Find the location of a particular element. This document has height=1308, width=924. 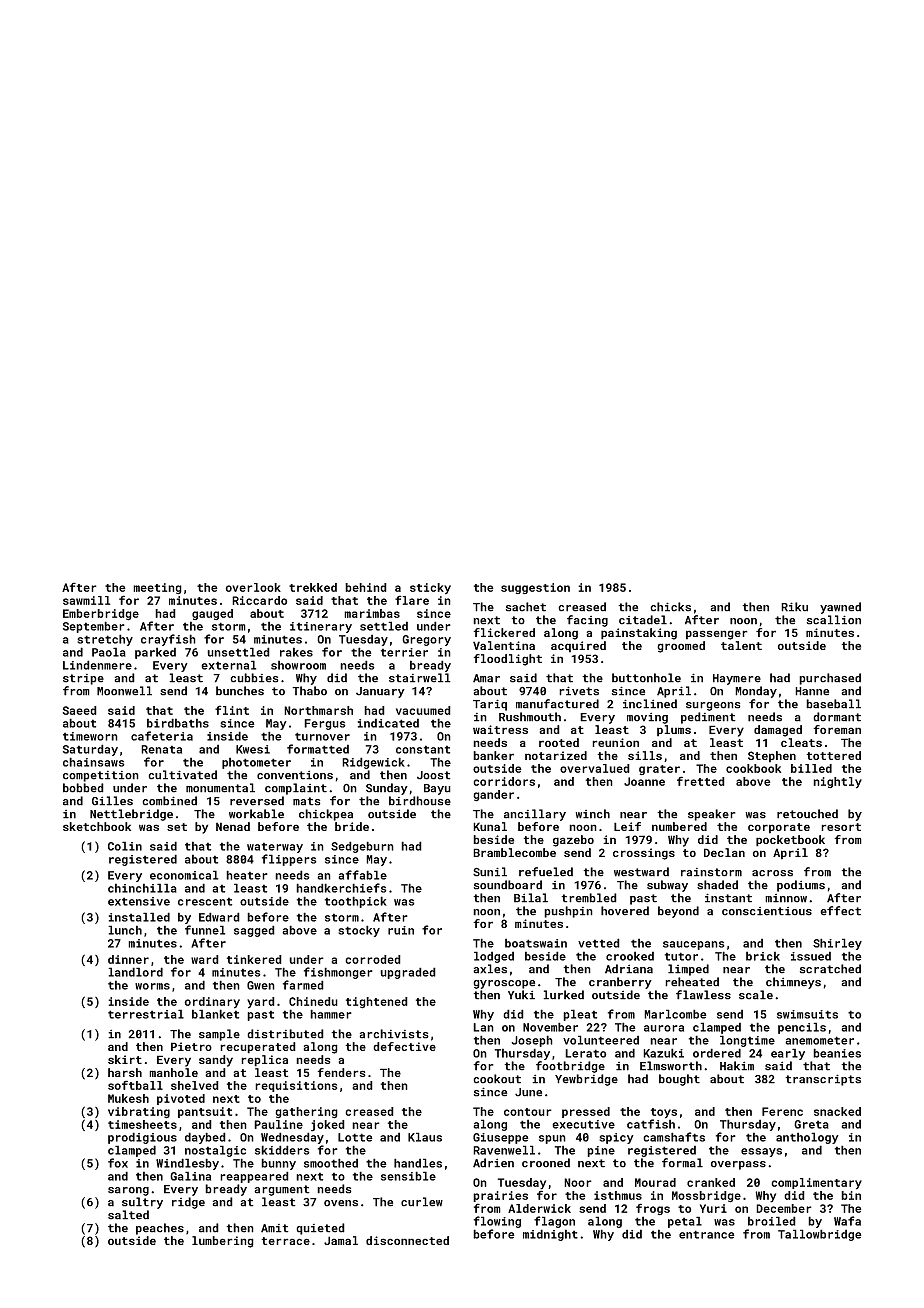

sticky is located at coordinates (430, 589).
